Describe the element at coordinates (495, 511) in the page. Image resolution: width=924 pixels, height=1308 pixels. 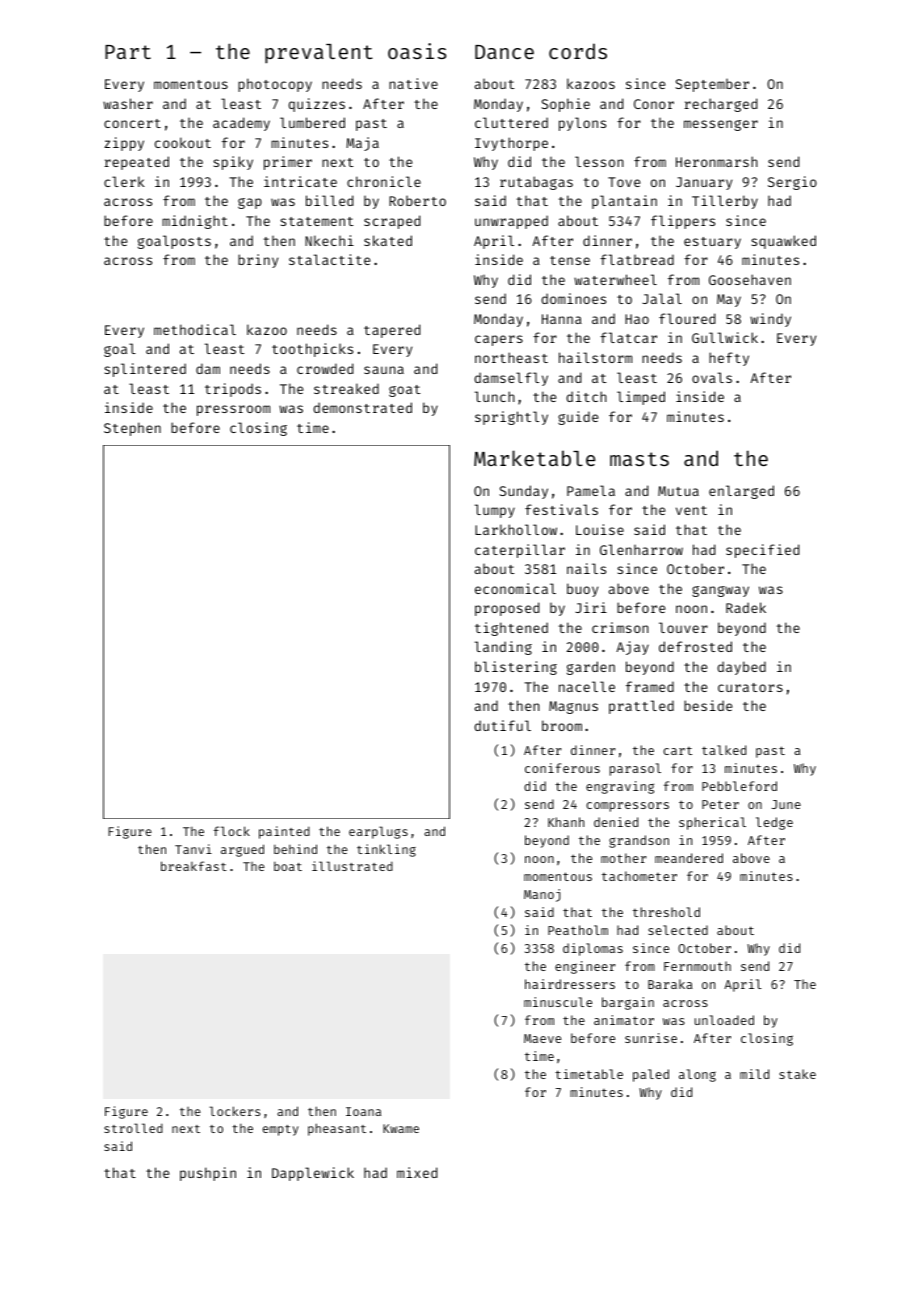
I see `lumpy` at that location.
